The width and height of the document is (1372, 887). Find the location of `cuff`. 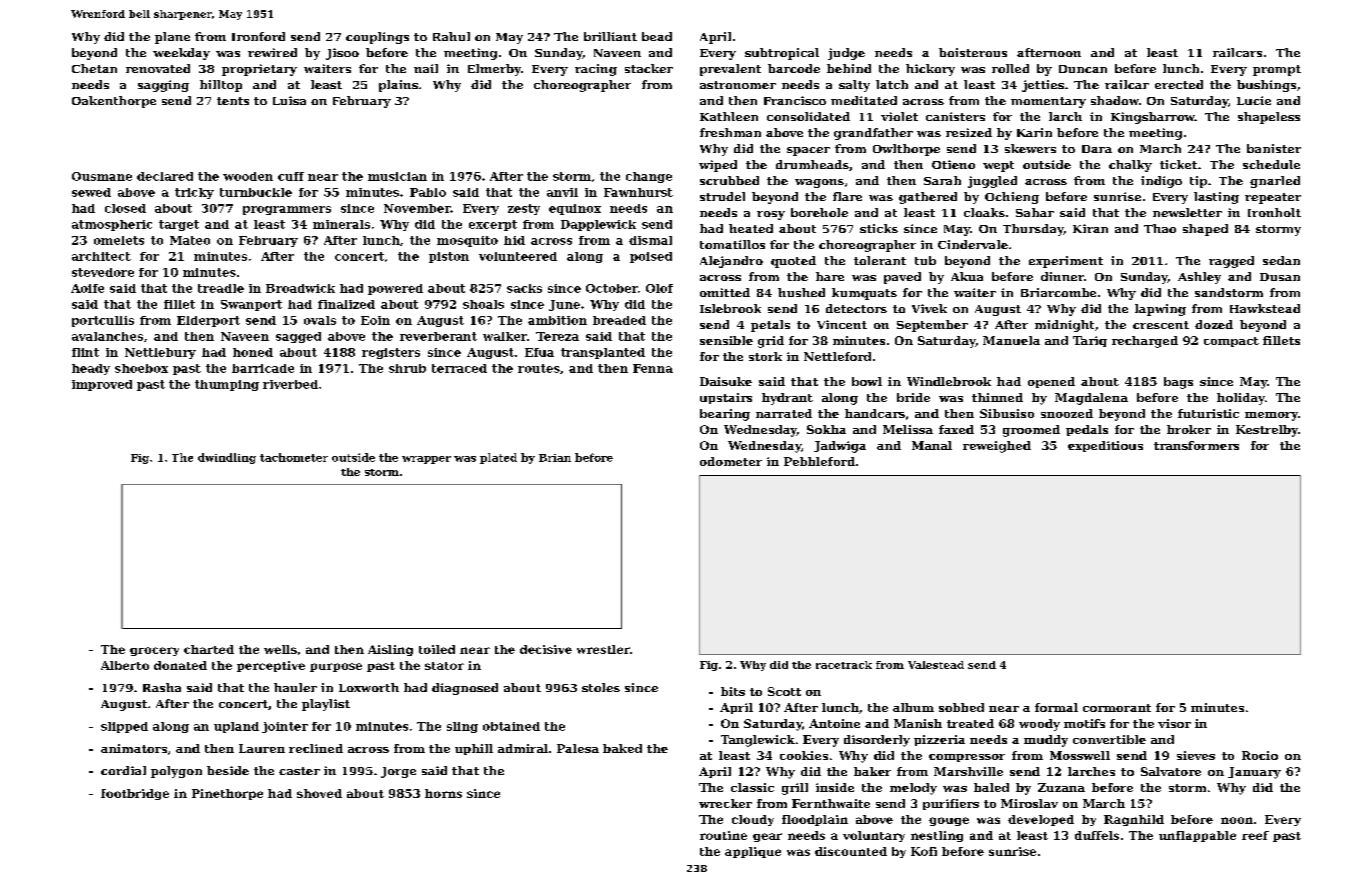

cuff is located at coordinates (291, 176).
